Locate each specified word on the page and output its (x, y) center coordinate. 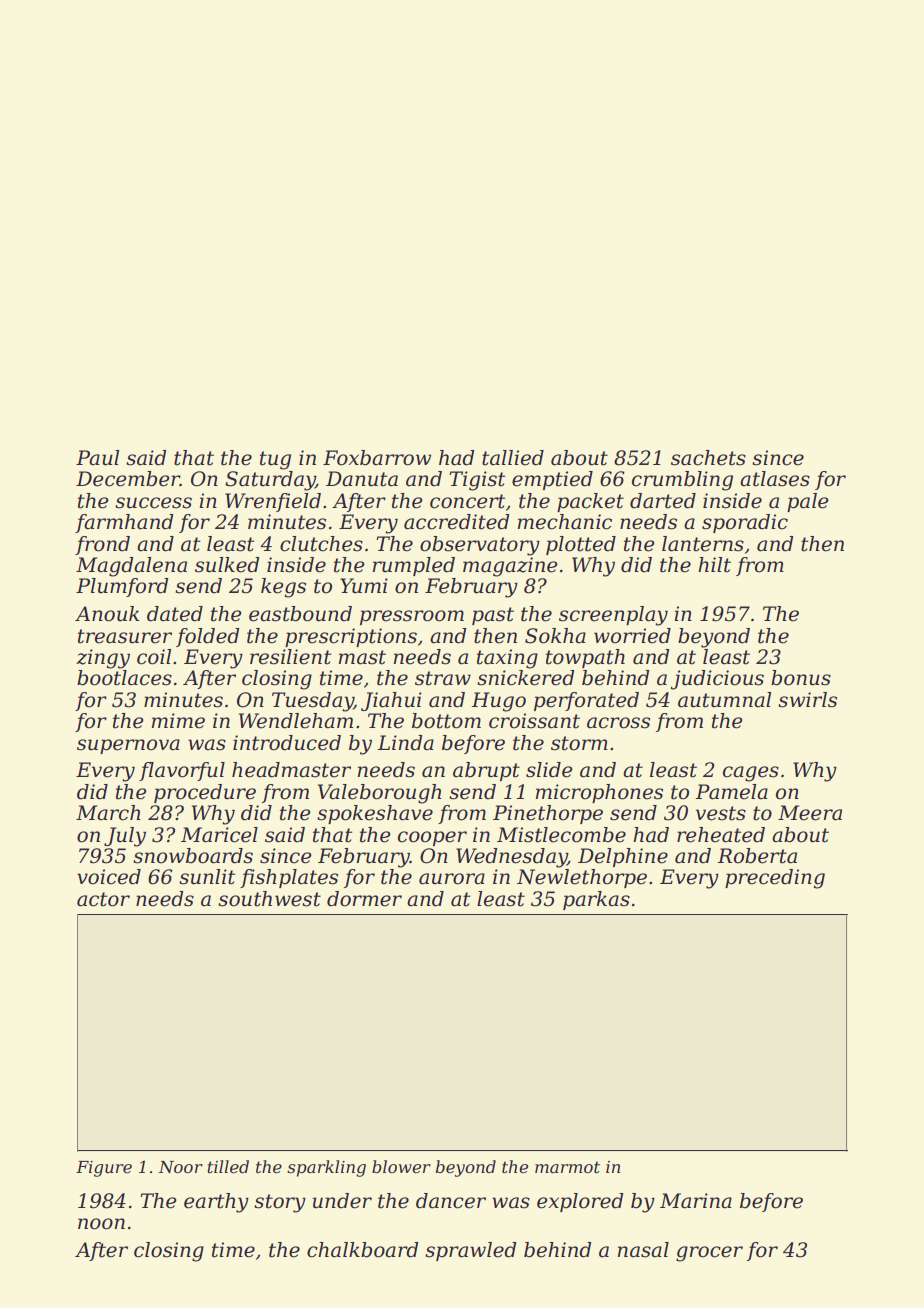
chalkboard (362, 1250)
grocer (709, 1254)
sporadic (745, 523)
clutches (321, 544)
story (280, 1203)
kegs (283, 588)
